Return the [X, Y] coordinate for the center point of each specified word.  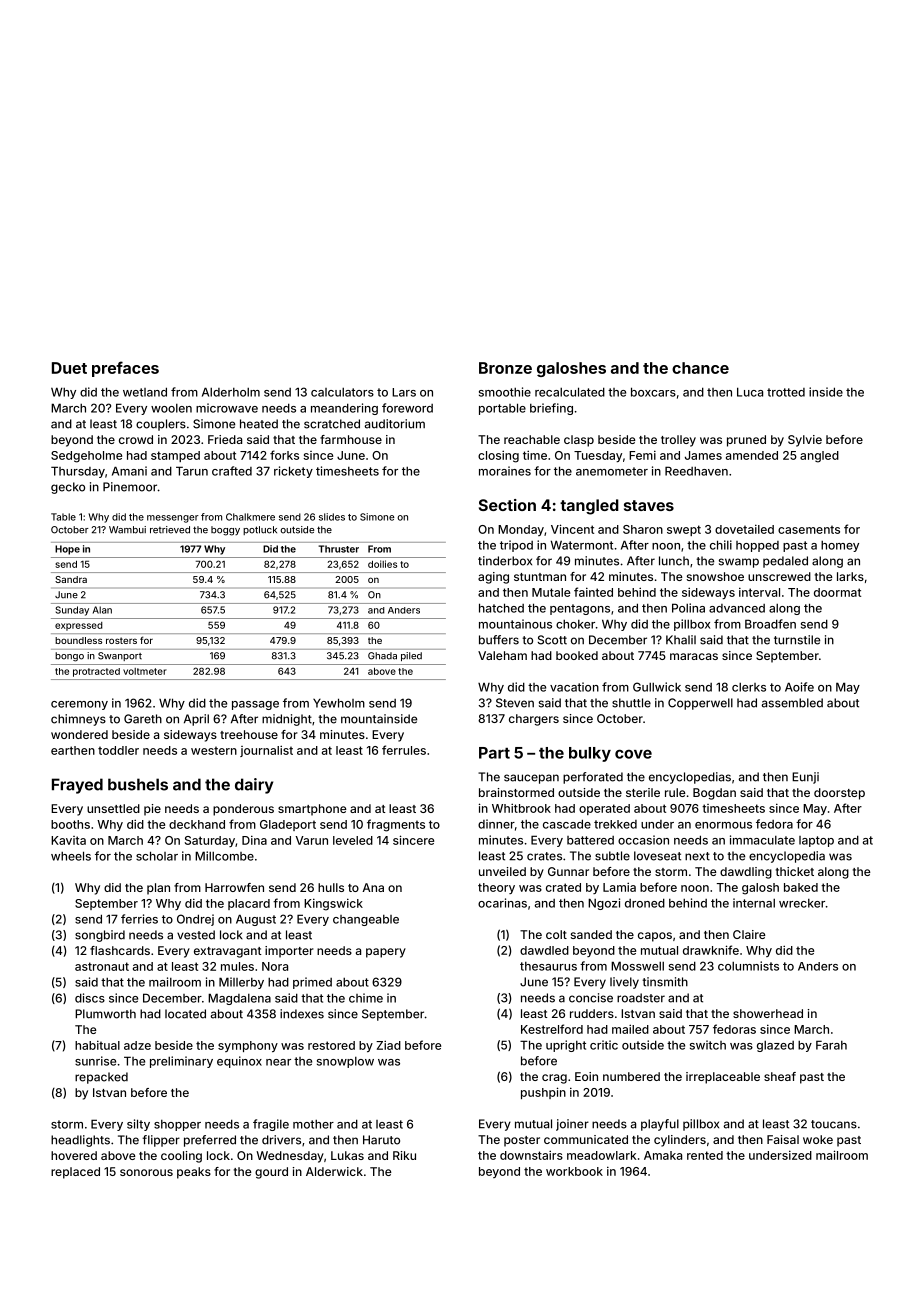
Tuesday [598, 456]
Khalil [681, 640]
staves [649, 505]
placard [249, 904]
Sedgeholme [86, 457]
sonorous [146, 1172]
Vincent [572, 529]
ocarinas [502, 903]
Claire [749, 934]
